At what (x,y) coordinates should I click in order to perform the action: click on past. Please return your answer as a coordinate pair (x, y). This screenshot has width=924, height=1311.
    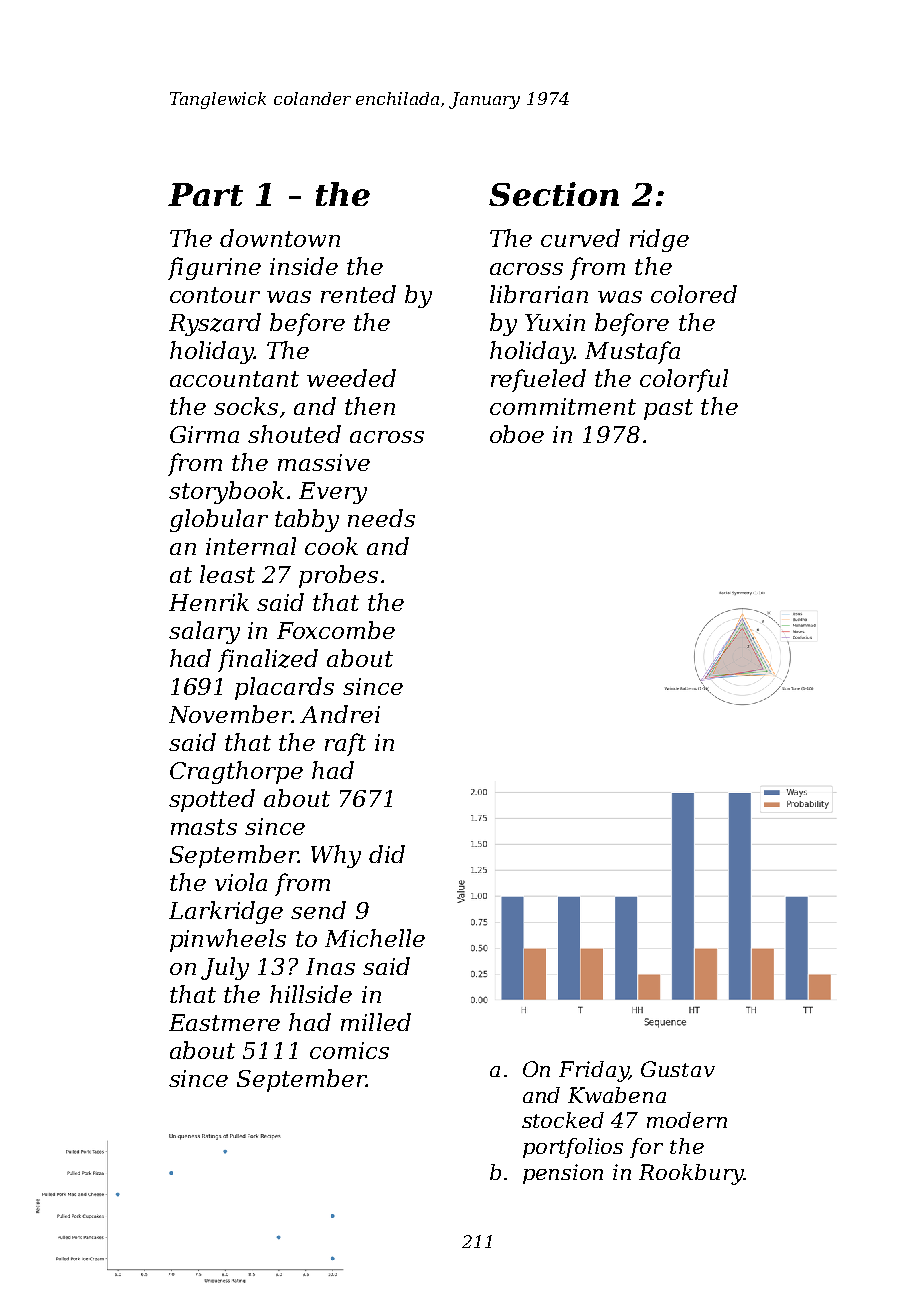
    Looking at the image, I should click on (668, 409).
